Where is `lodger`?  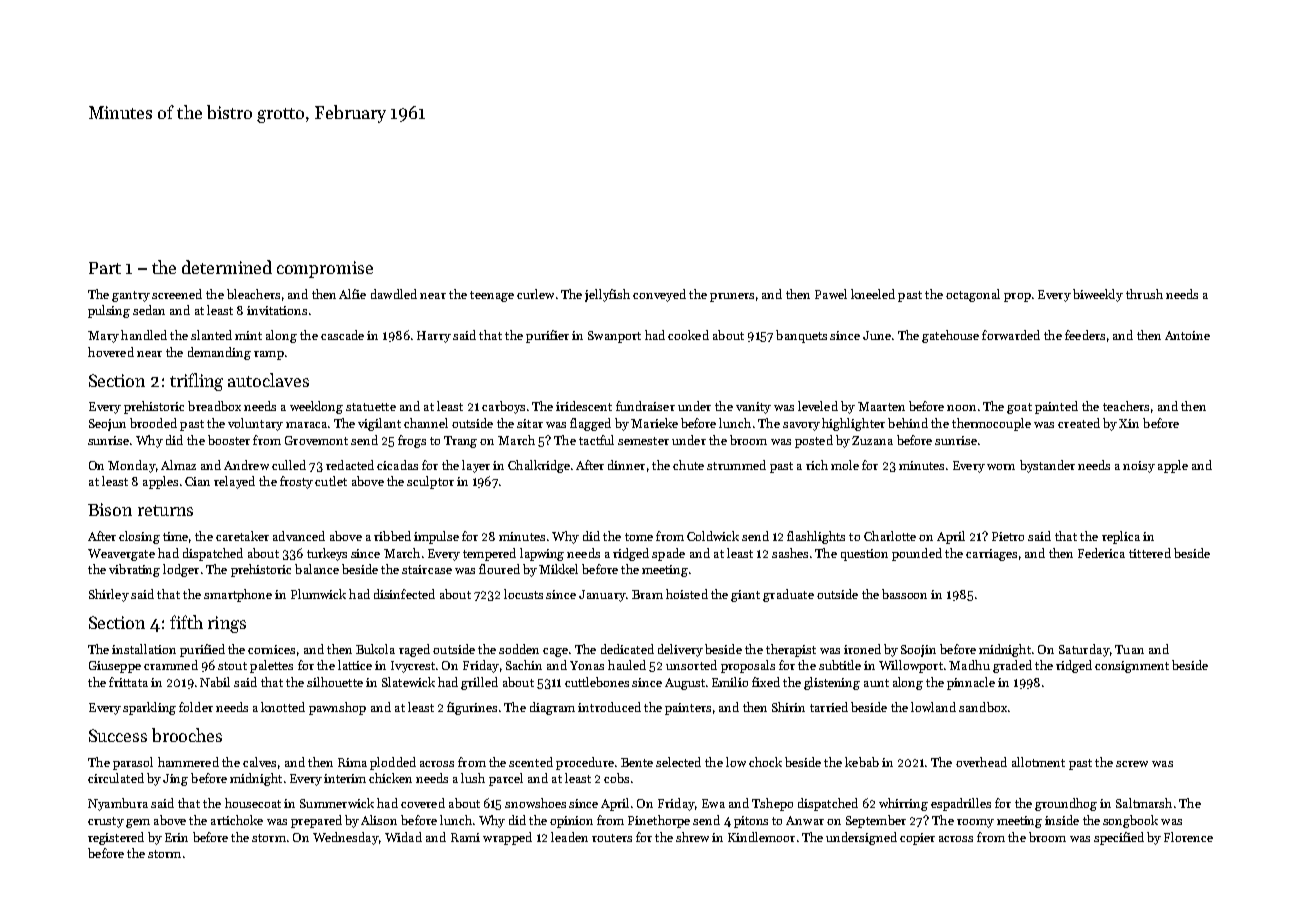
lodger is located at coordinates (181, 570).
